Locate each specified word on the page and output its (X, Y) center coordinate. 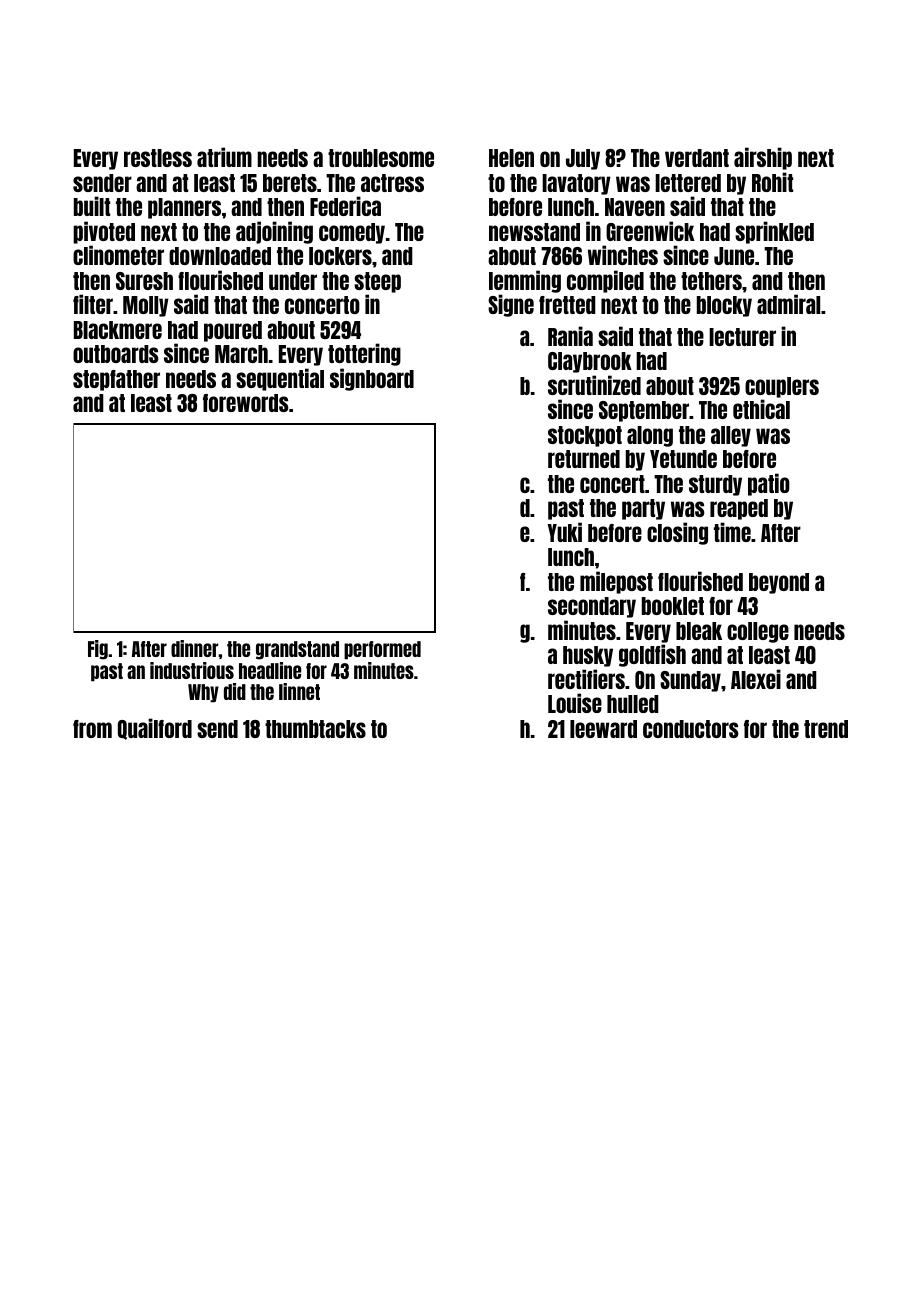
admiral (788, 304)
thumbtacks (315, 729)
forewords (246, 403)
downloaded (220, 256)
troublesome (381, 158)
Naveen (635, 207)
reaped (739, 509)
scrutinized (594, 385)
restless (158, 158)
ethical (761, 409)
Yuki (564, 532)
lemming (525, 281)
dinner (195, 648)
